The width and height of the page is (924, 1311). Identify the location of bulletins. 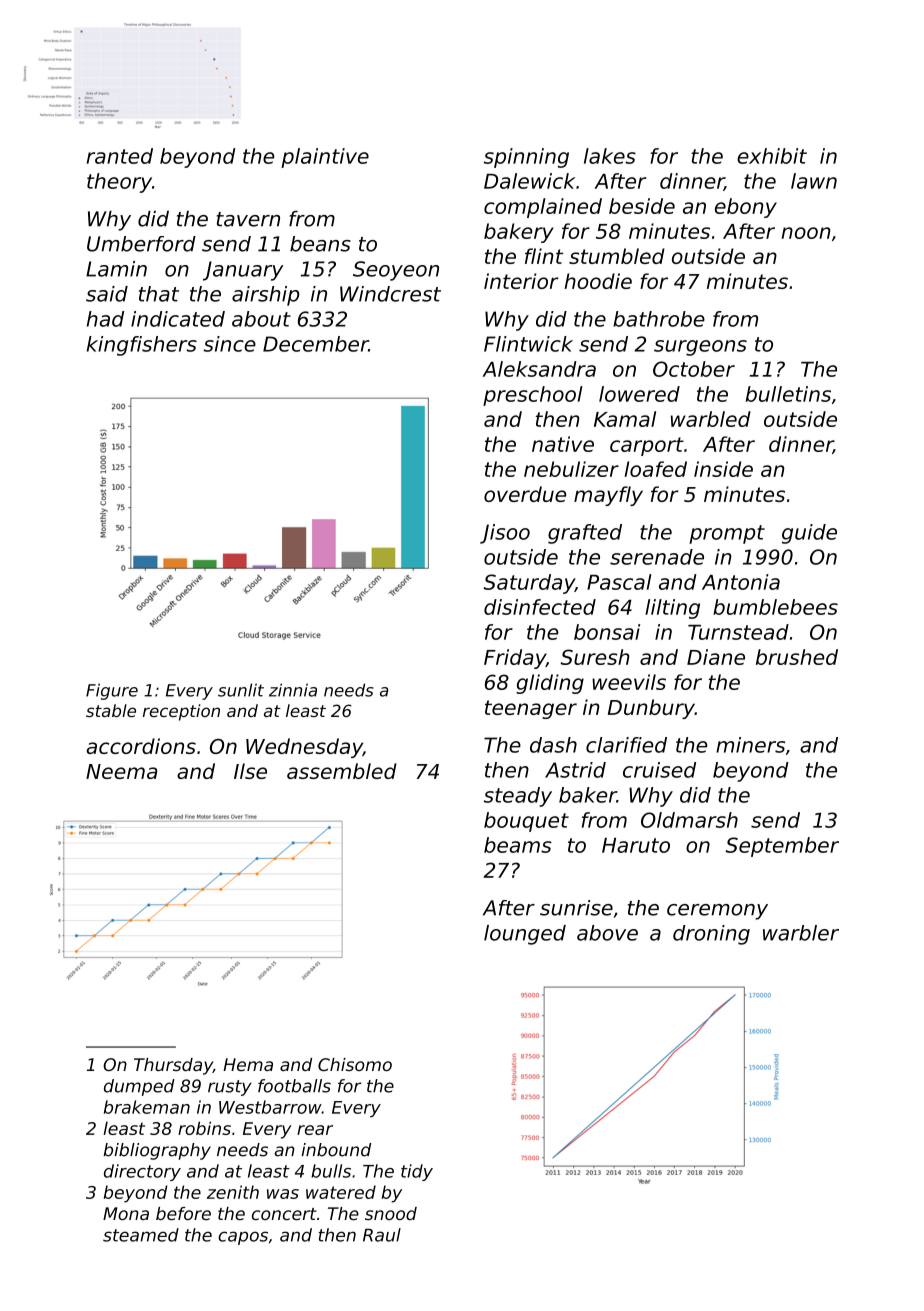
(788, 394).
